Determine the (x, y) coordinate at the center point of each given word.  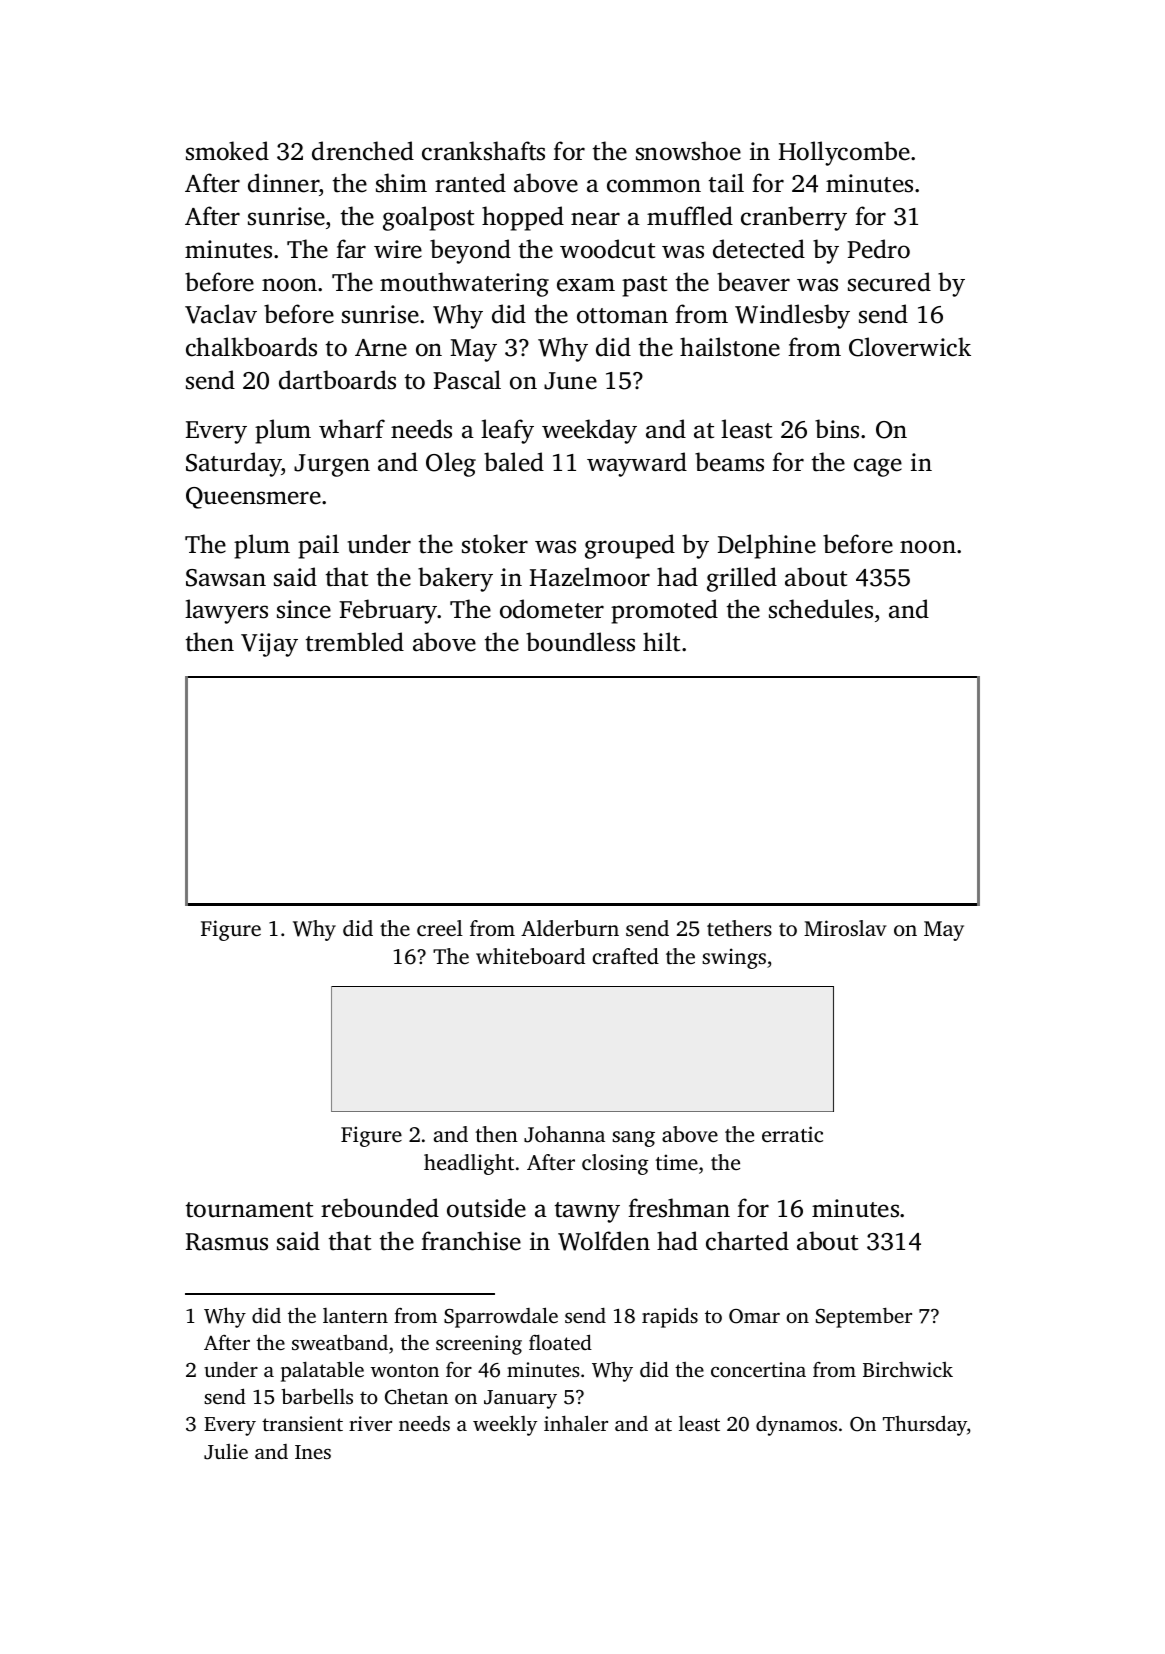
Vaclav (221, 314)
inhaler (576, 1423)
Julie (226, 1452)
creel (440, 928)
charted (747, 1241)
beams (729, 462)
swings (734, 958)
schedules (821, 609)
